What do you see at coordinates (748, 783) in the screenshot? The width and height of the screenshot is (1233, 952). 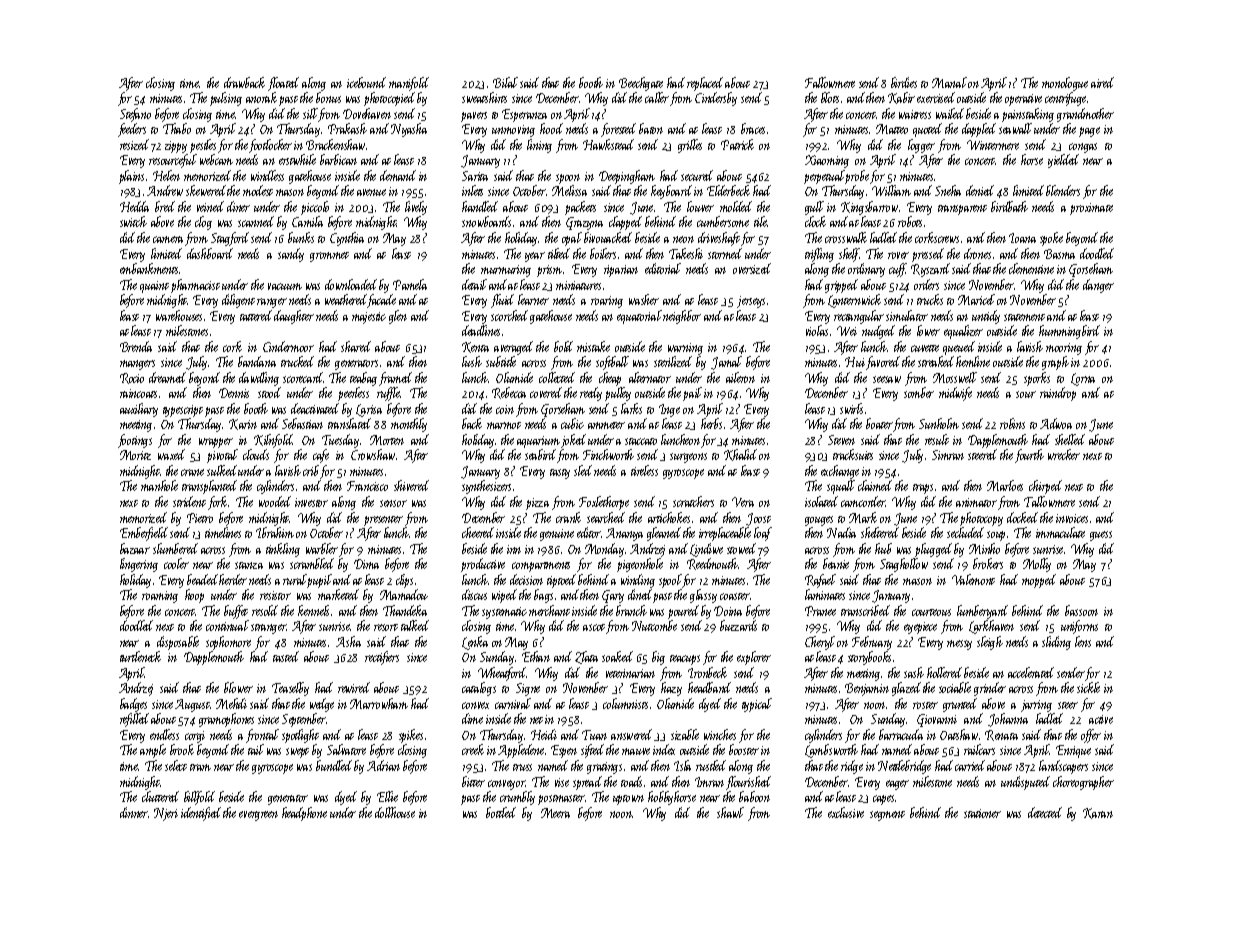 I see `flourished` at bounding box center [748, 783].
